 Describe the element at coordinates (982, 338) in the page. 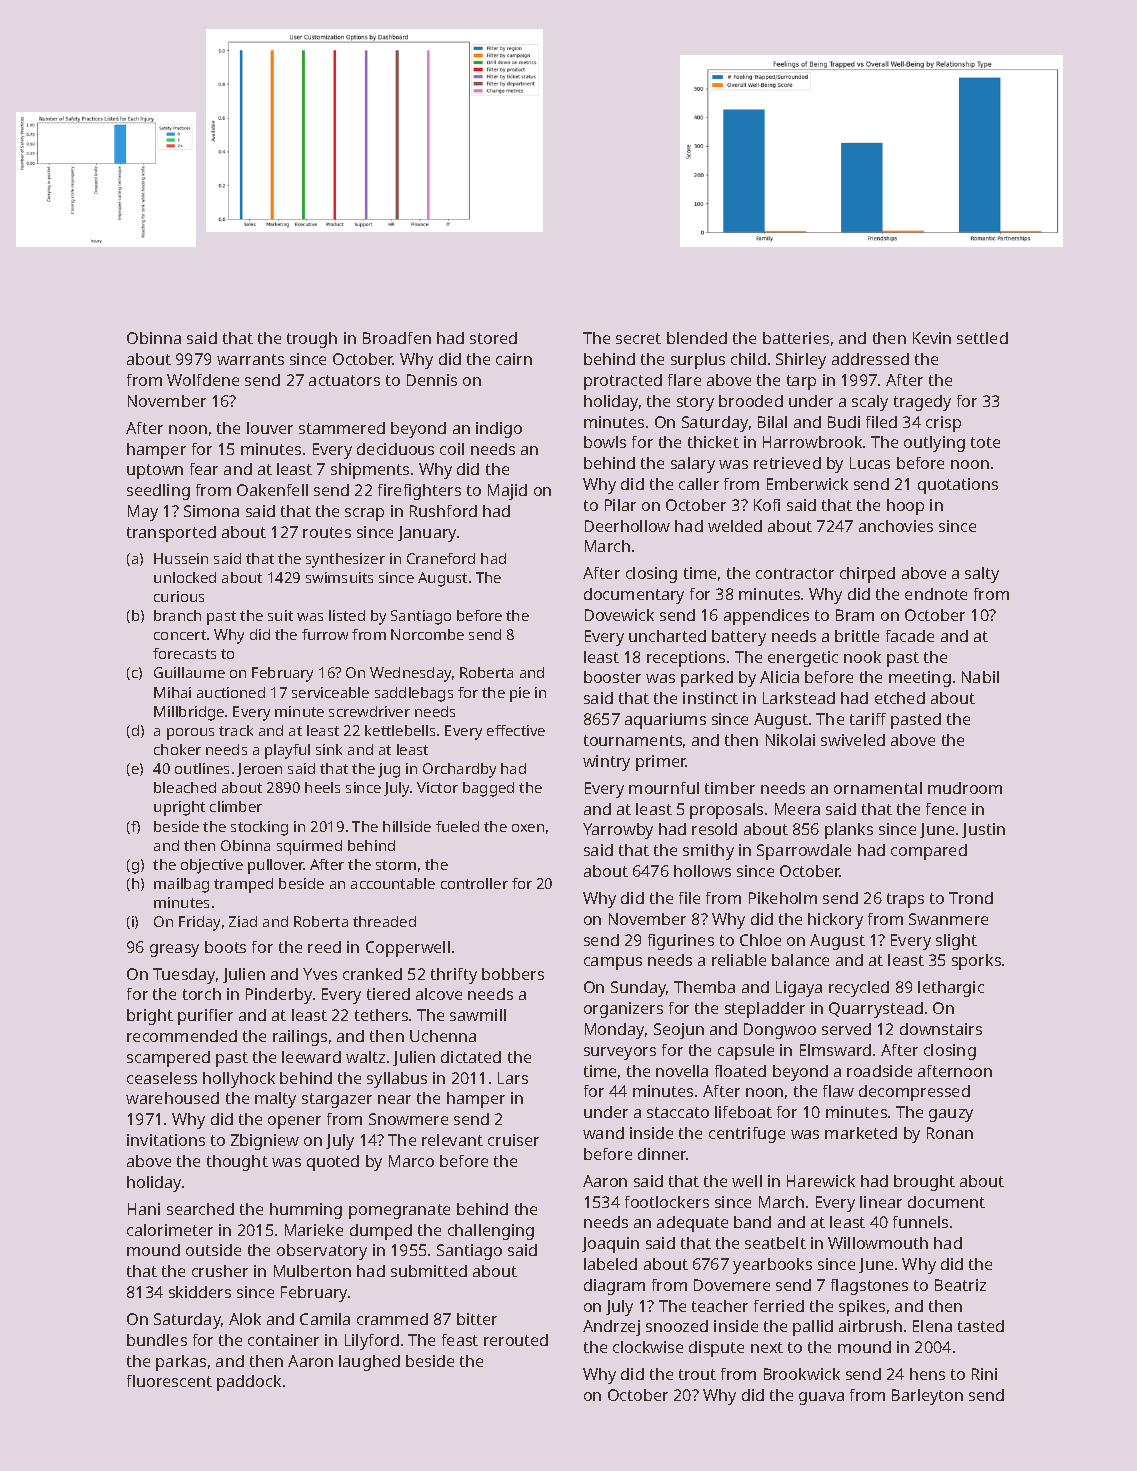

I see `settled` at that location.
